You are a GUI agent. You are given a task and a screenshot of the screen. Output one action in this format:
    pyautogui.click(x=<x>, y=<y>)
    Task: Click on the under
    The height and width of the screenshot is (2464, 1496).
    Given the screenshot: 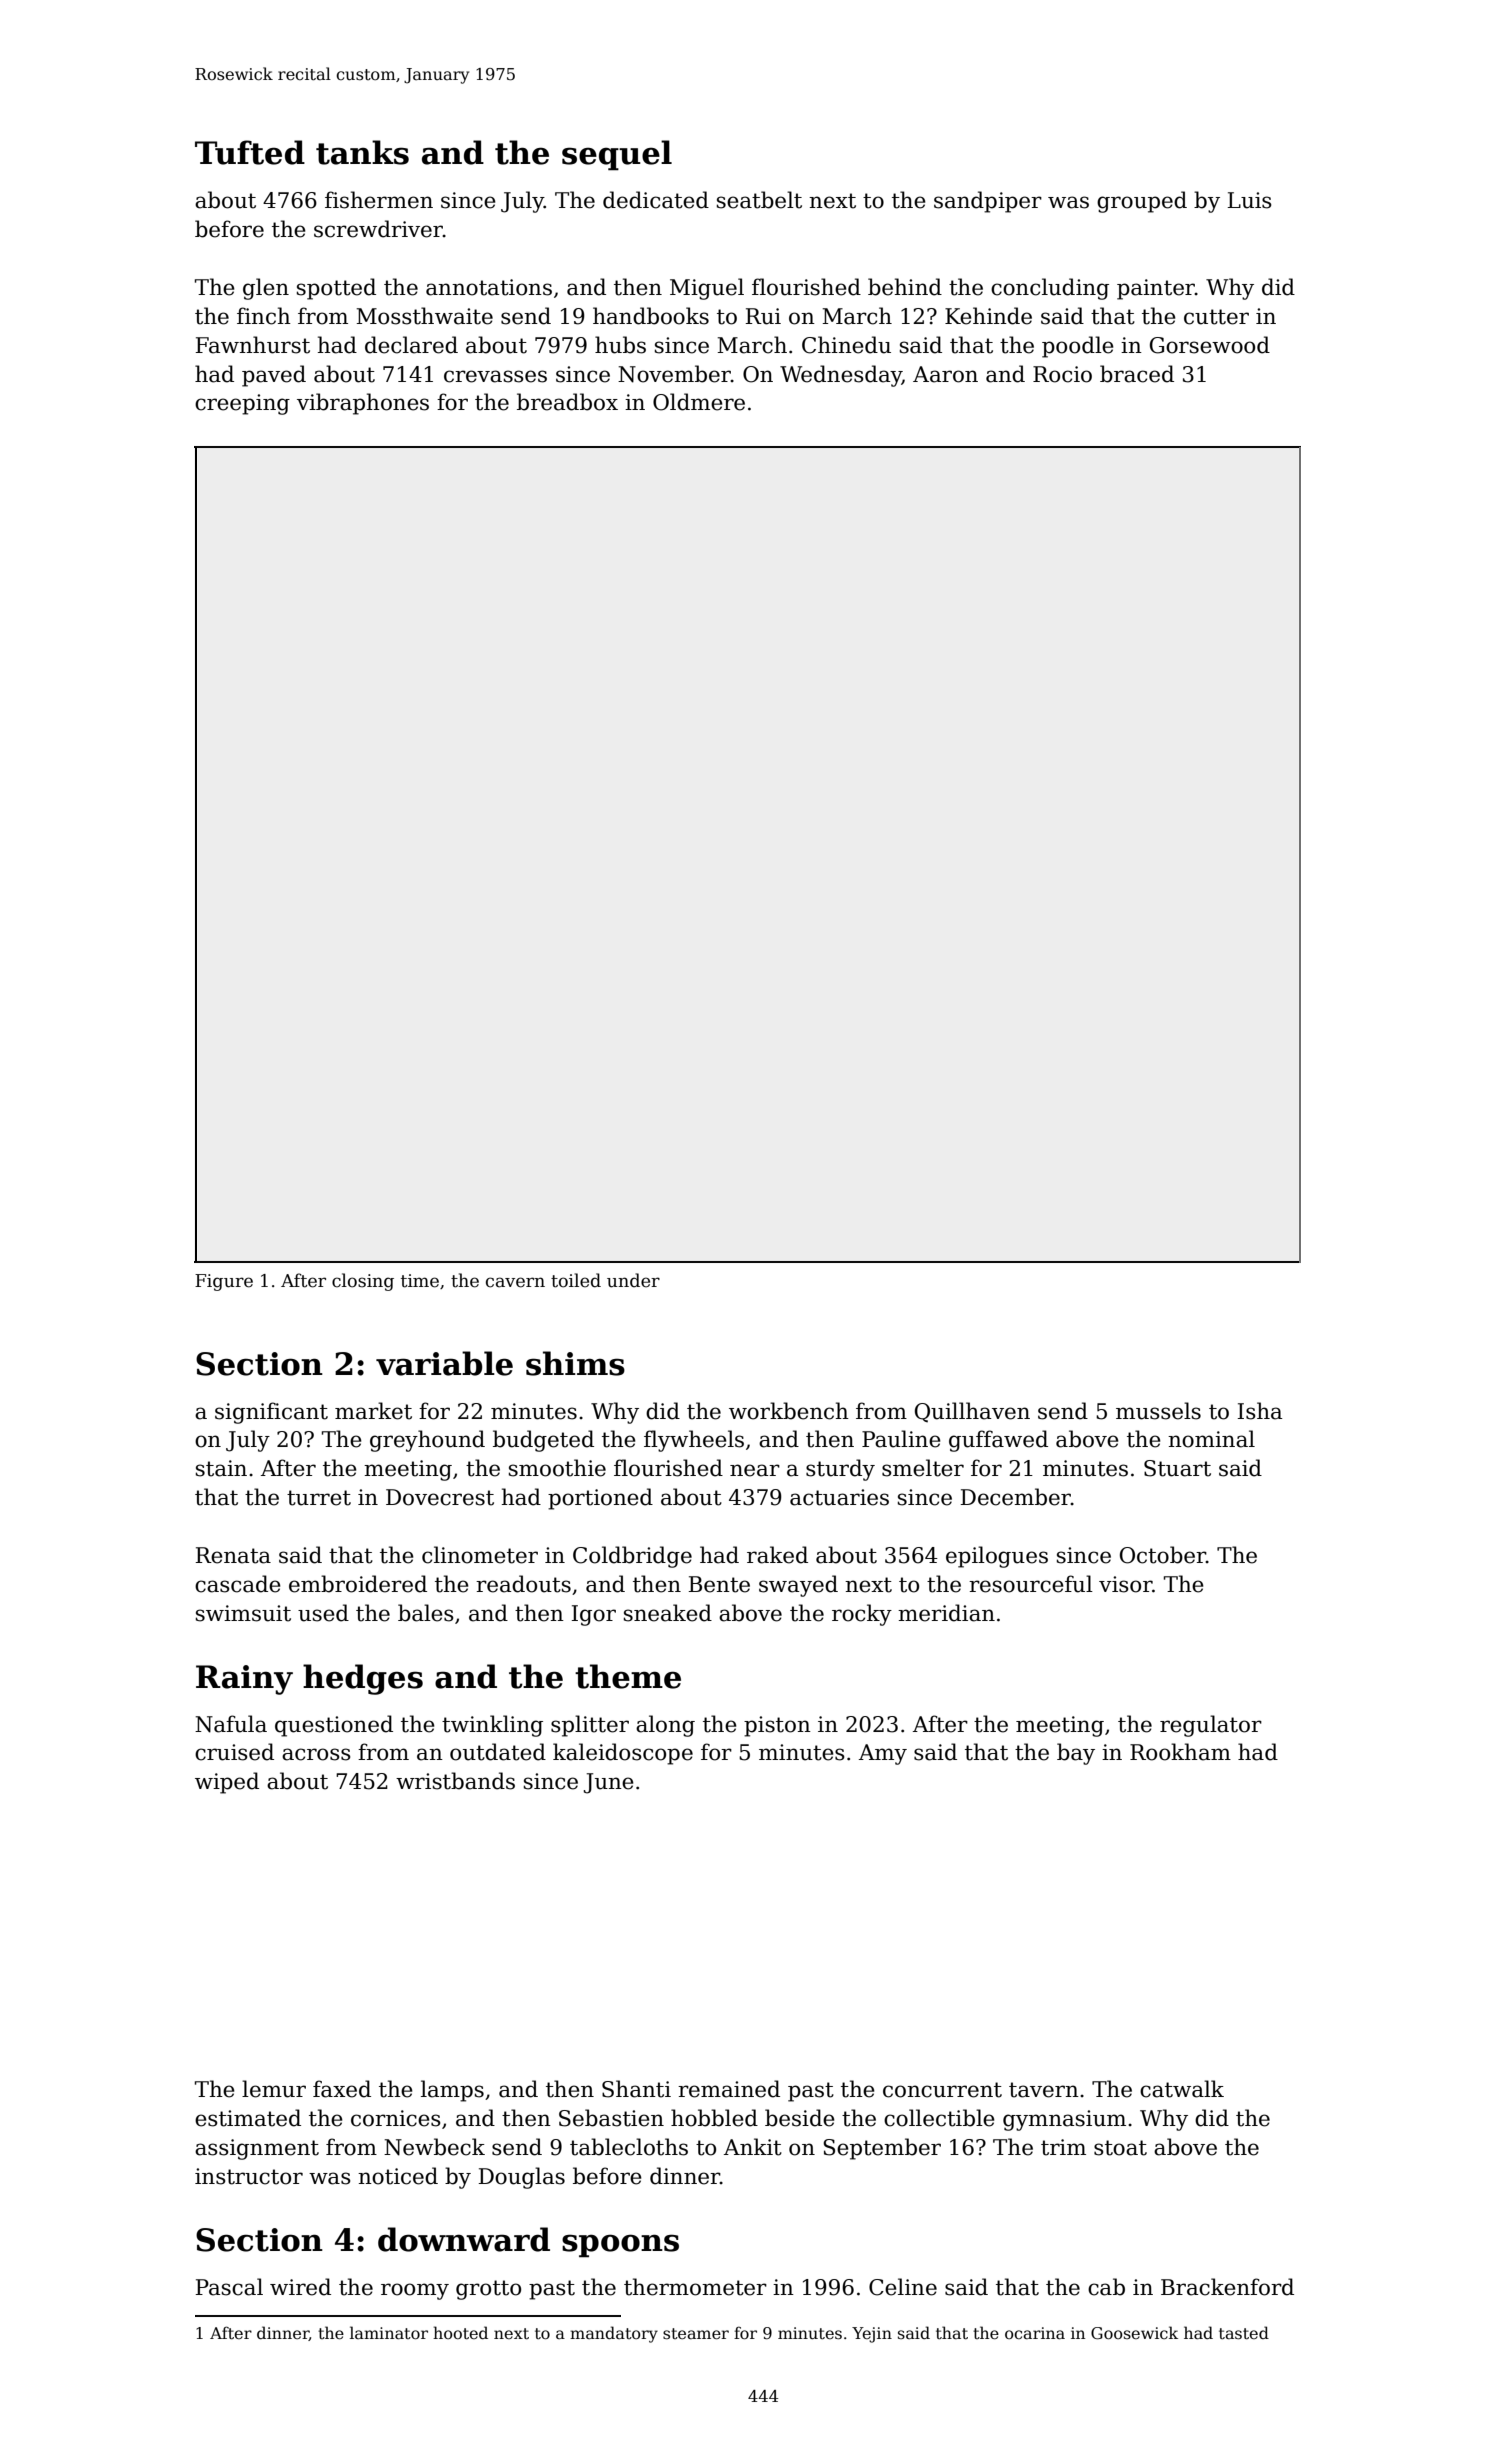 What is the action you would take?
    pyautogui.click(x=633, y=1280)
